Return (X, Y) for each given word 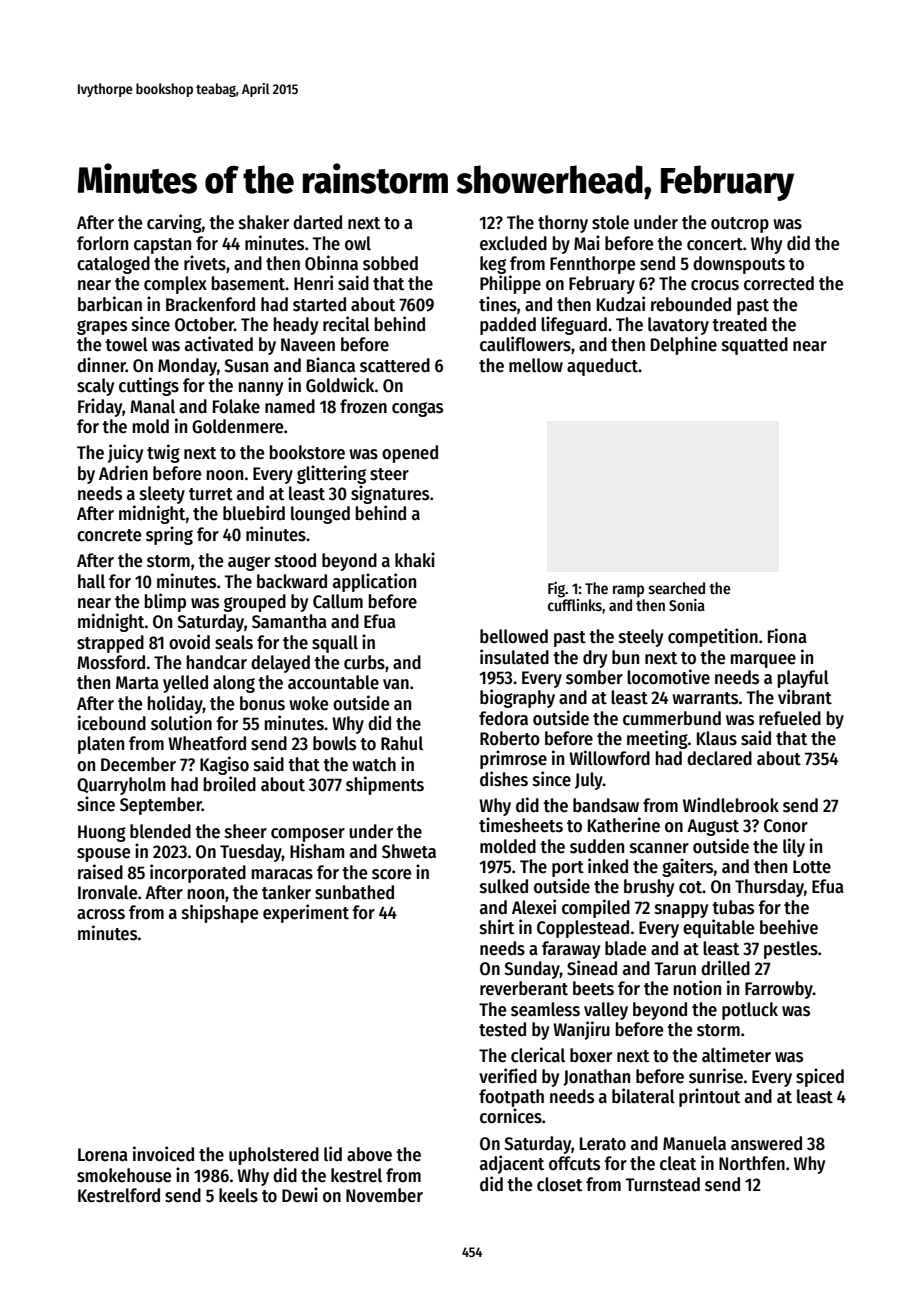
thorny (563, 224)
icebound (112, 723)
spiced (820, 1077)
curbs (364, 662)
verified (508, 1076)
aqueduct (602, 367)
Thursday (769, 888)
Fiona (787, 636)
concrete (109, 535)
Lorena (102, 1155)
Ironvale (107, 892)
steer (389, 474)
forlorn (102, 243)
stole (610, 222)
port (568, 869)
